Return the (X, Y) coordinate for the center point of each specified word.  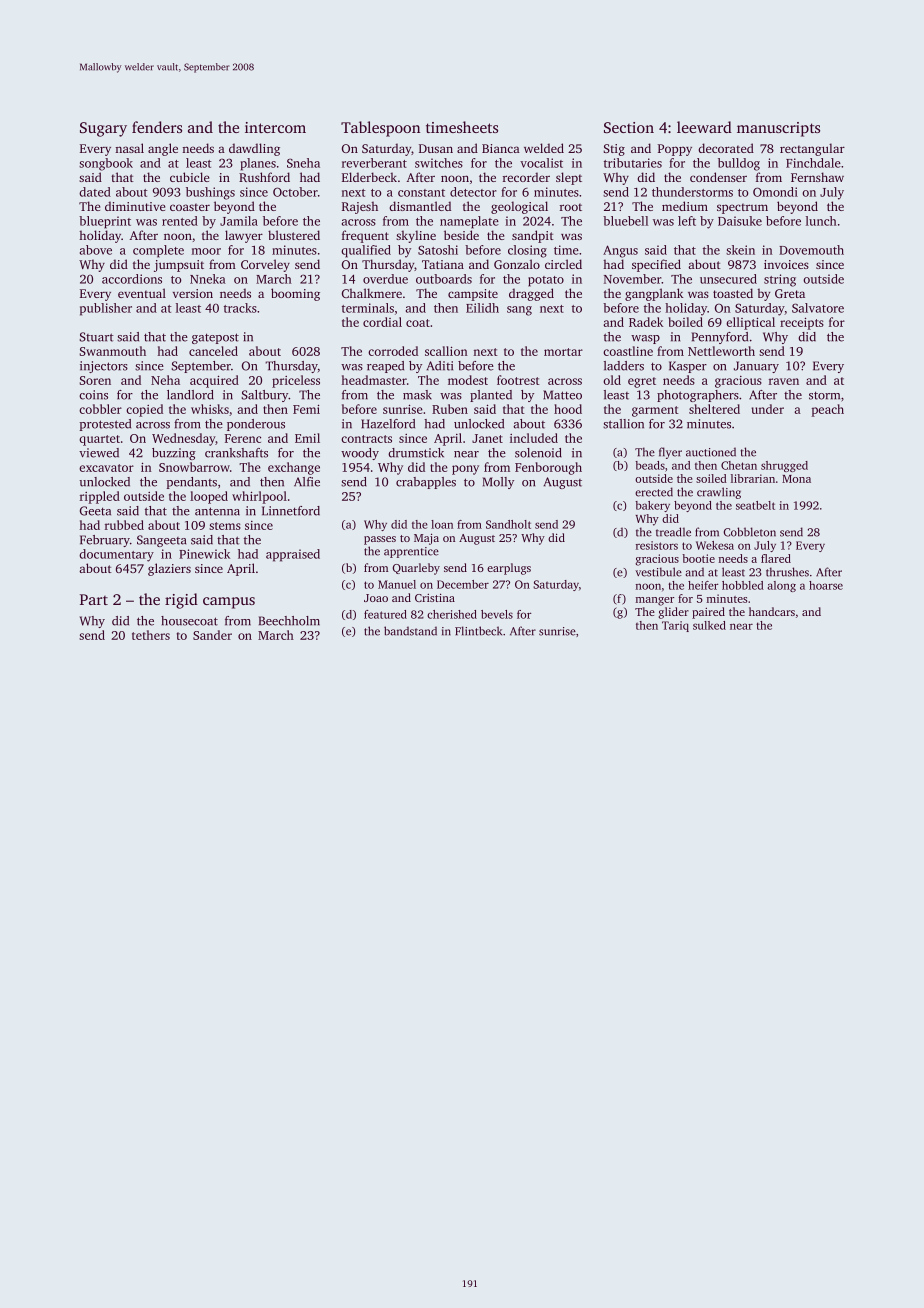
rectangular (812, 149)
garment (655, 411)
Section (629, 127)
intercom (275, 127)
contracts (366, 439)
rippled (100, 497)
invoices (786, 264)
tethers (151, 635)
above (96, 250)
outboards (444, 279)
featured (385, 614)
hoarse (826, 585)
